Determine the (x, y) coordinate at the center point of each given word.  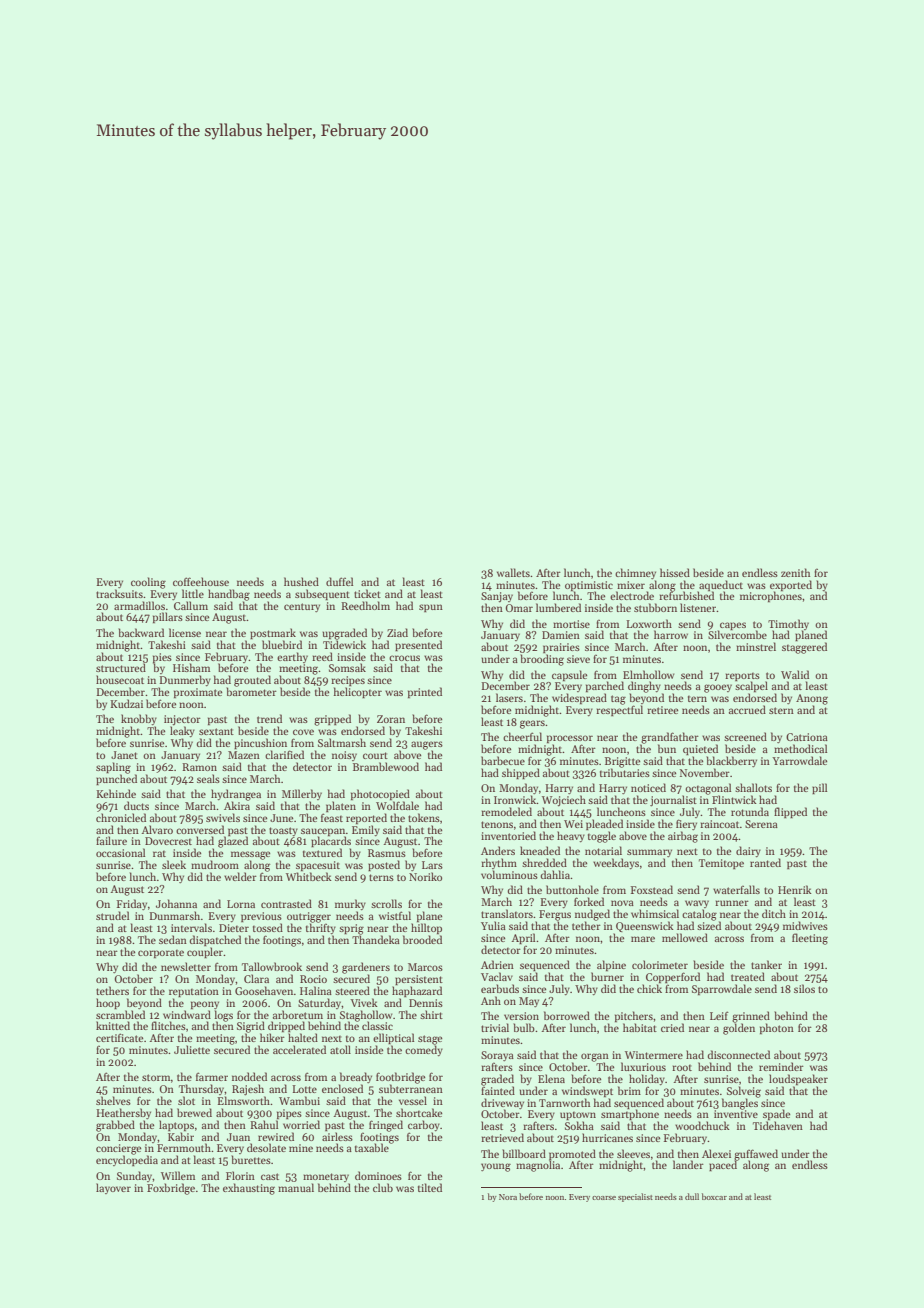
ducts (136, 805)
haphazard (417, 991)
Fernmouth (184, 1148)
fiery (686, 824)
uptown (578, 1115)
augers (427, 745)
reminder (781, 1066)
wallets (513, 572)
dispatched (215, 940)
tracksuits (119, 593)
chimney (635, 573)
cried (672, 1027)
